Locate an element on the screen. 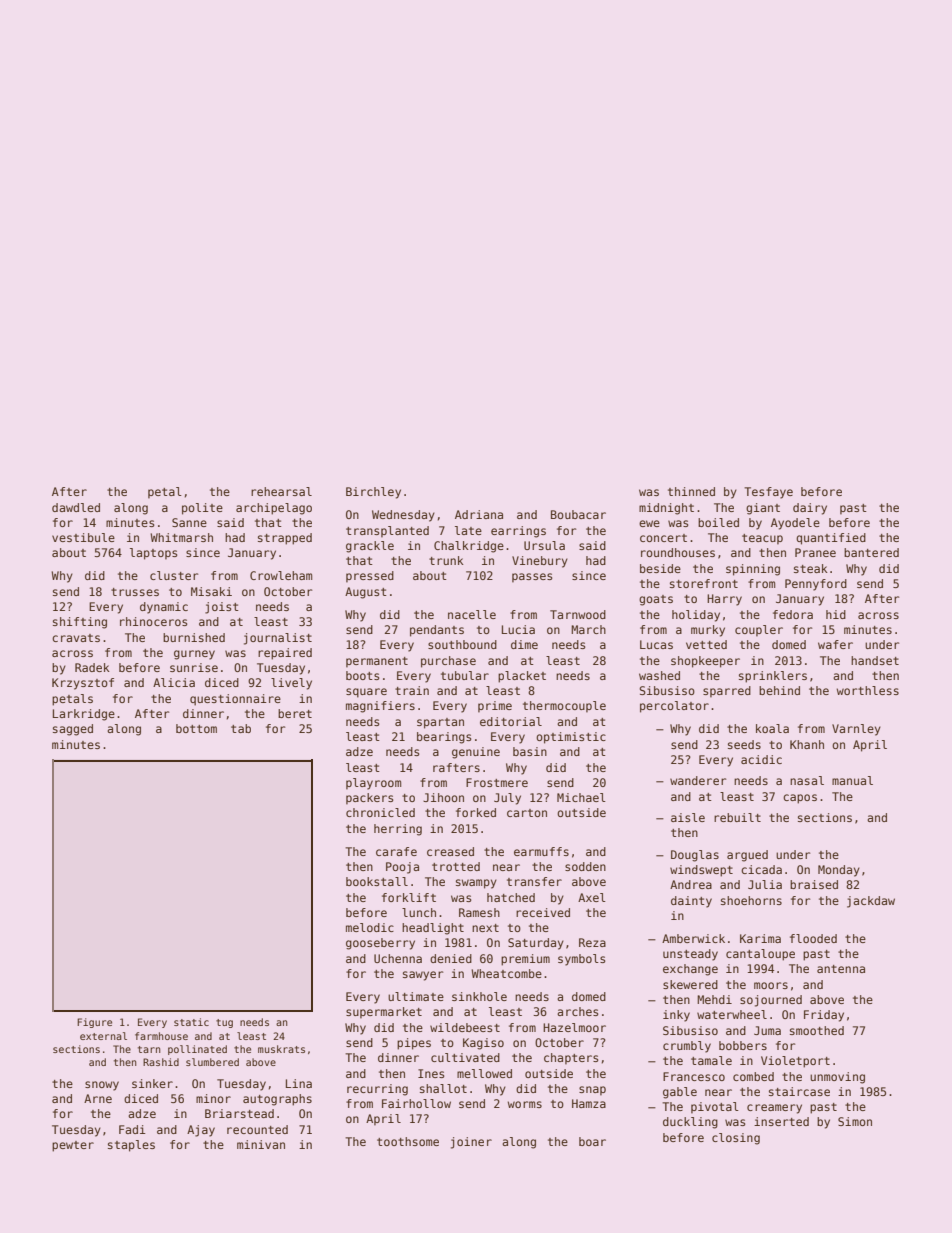  unmoving is located at coordinates (837, 1078).
